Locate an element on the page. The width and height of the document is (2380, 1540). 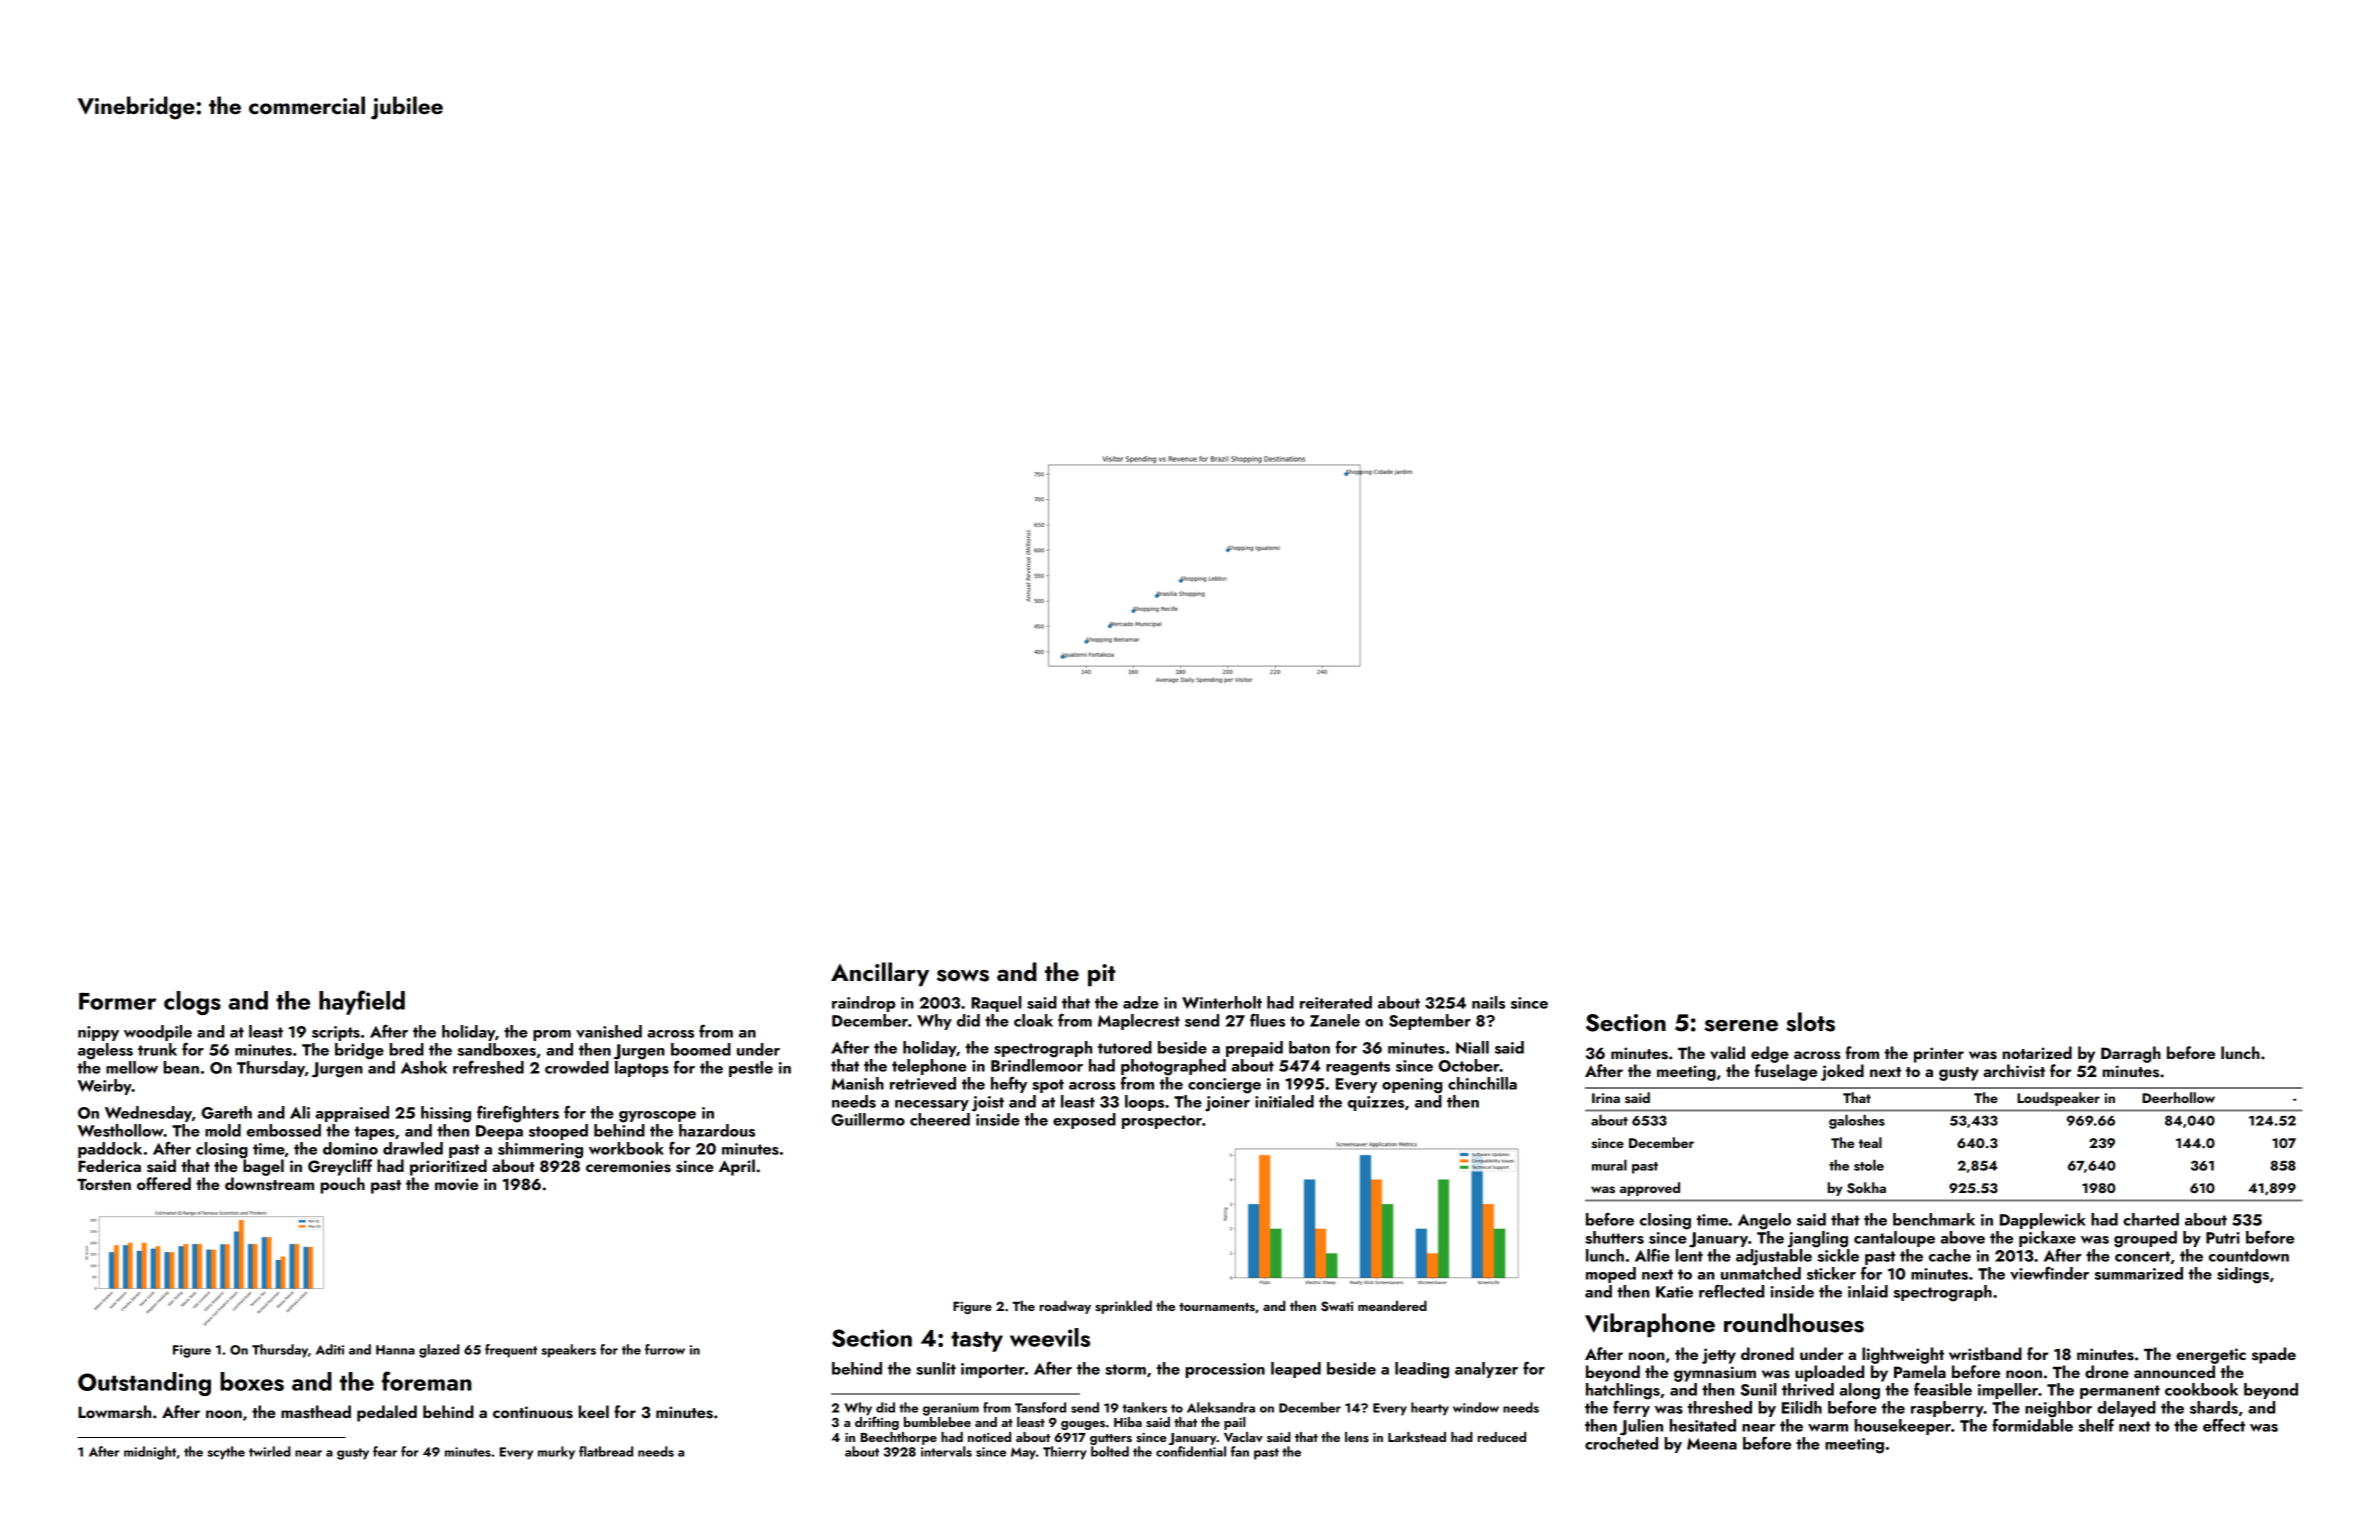
Ancillary is located at coordinates (880, 974).
